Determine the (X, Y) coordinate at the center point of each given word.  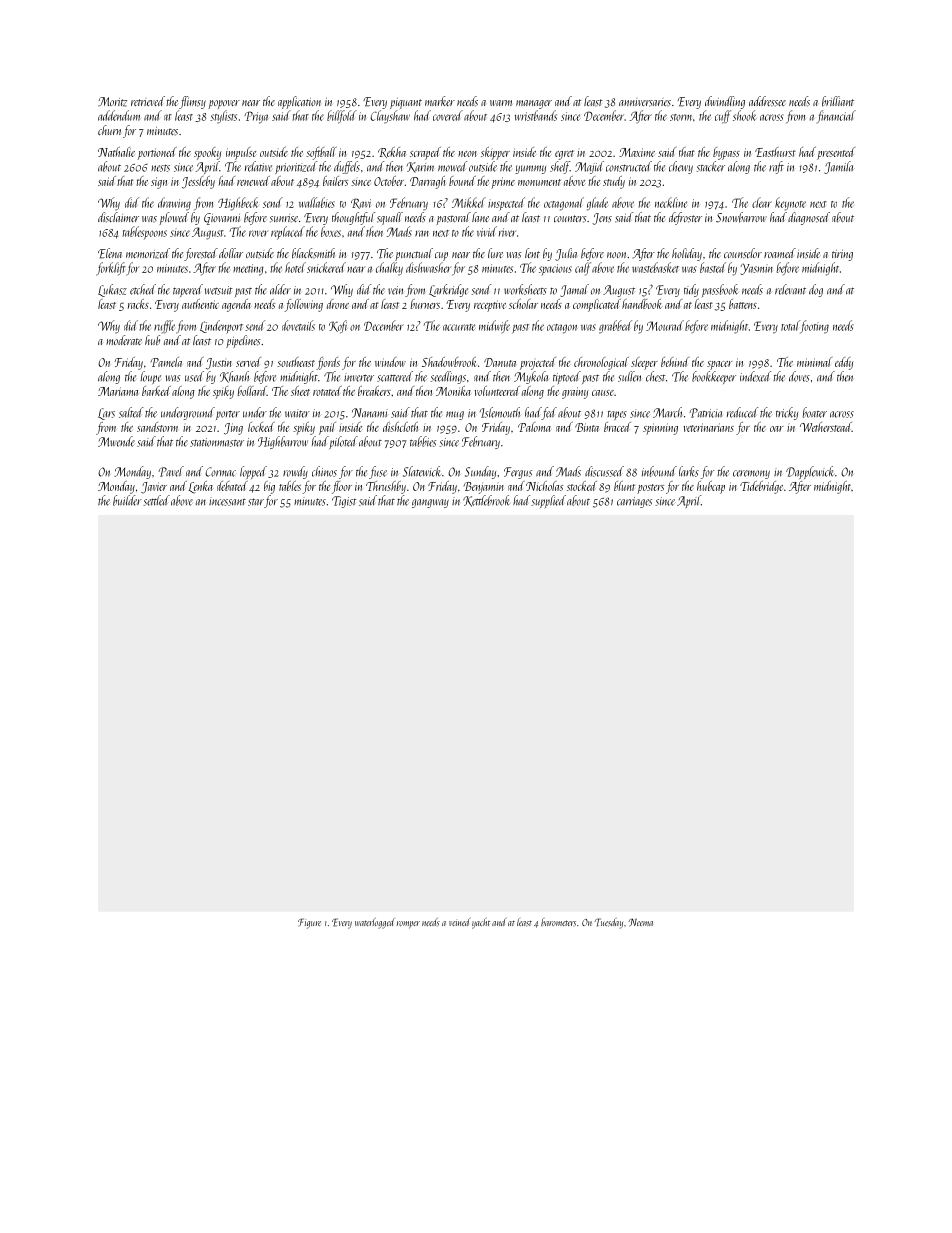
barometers (558, 922)
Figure (309, 923)
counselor (743, 253)
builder (127, 500)
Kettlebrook (486, 501)
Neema (641, 922)
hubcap (711, 487)
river (507, 232)
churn (109, 130)
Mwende (116, 441)
